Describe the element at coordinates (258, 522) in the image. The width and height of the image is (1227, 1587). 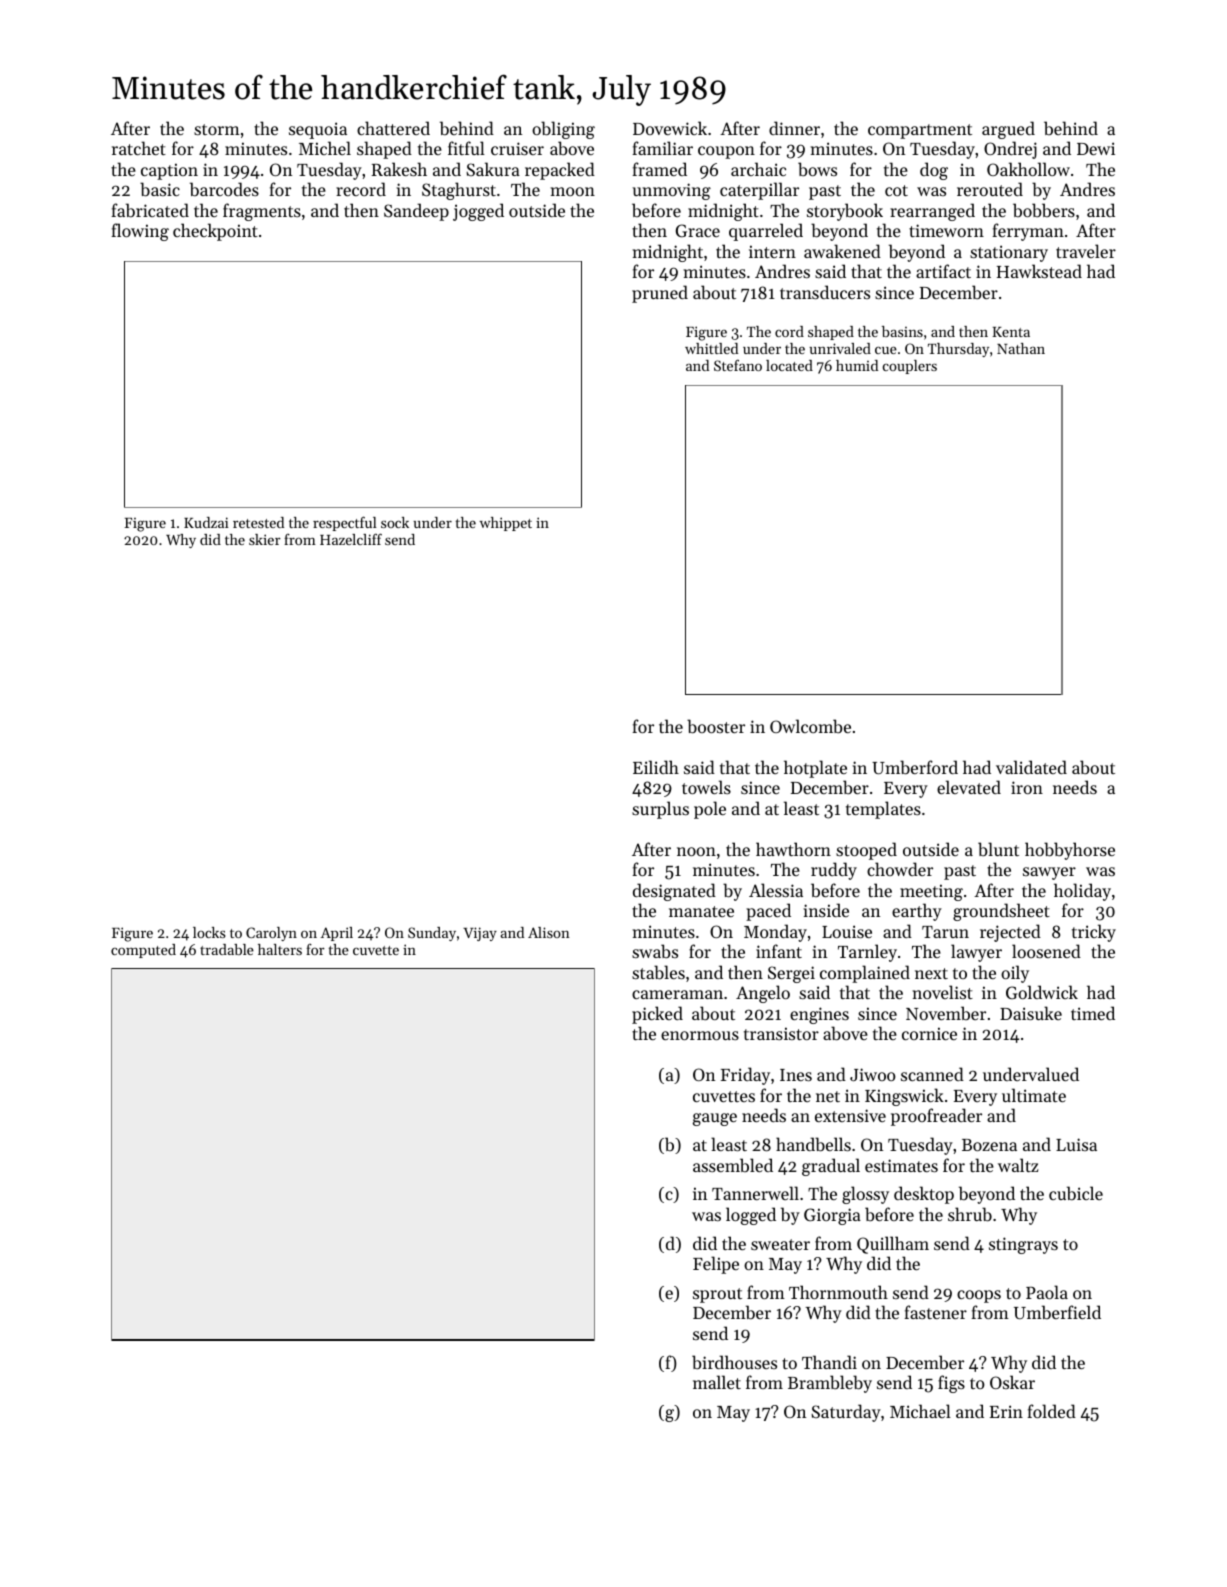
I see `retested` at that location.
